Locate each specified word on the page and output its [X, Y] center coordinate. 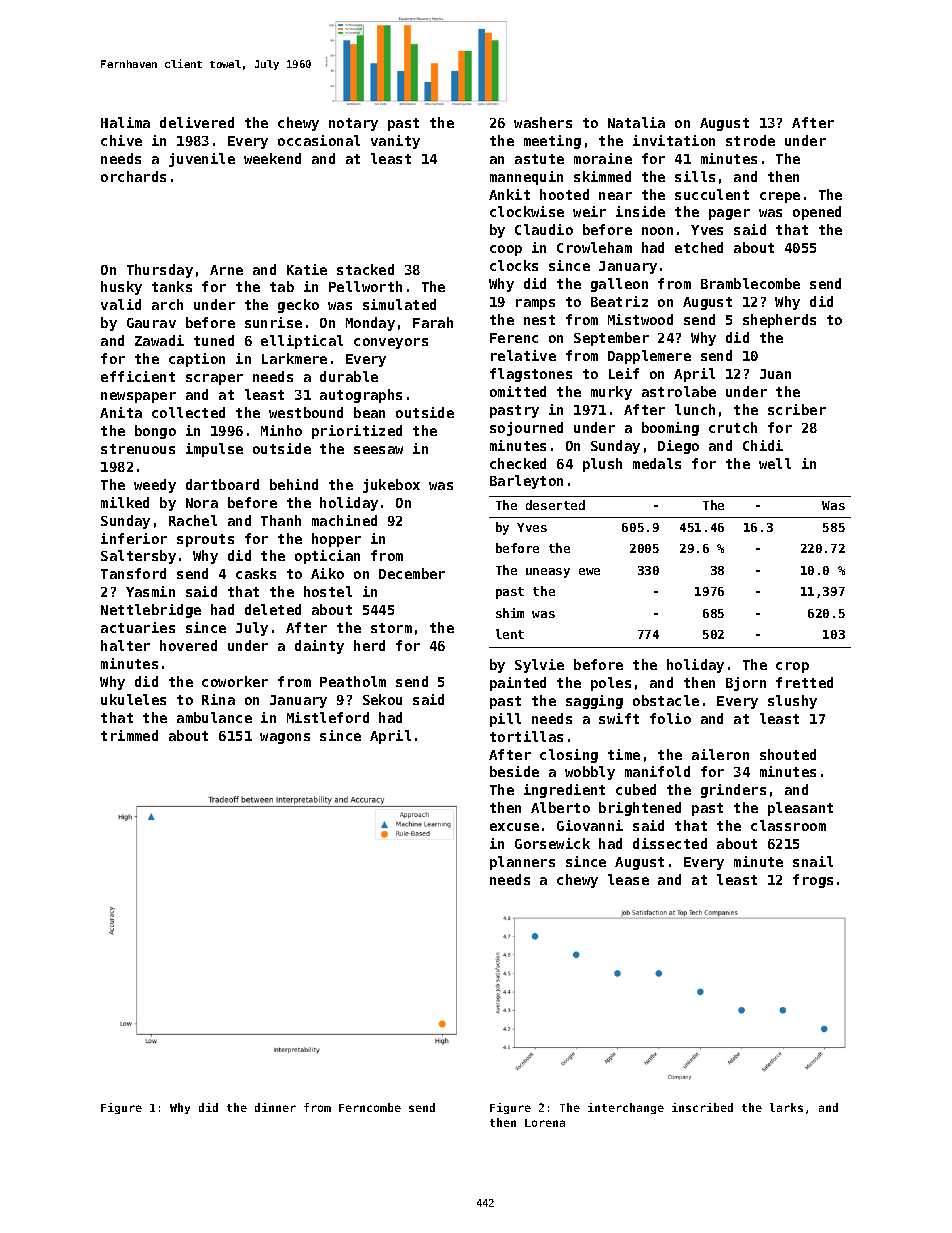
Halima [125, 122]
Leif [624, 373]
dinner [275, 1107]
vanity [395, 142]
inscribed [702, 1107]
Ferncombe [370, 1107]
